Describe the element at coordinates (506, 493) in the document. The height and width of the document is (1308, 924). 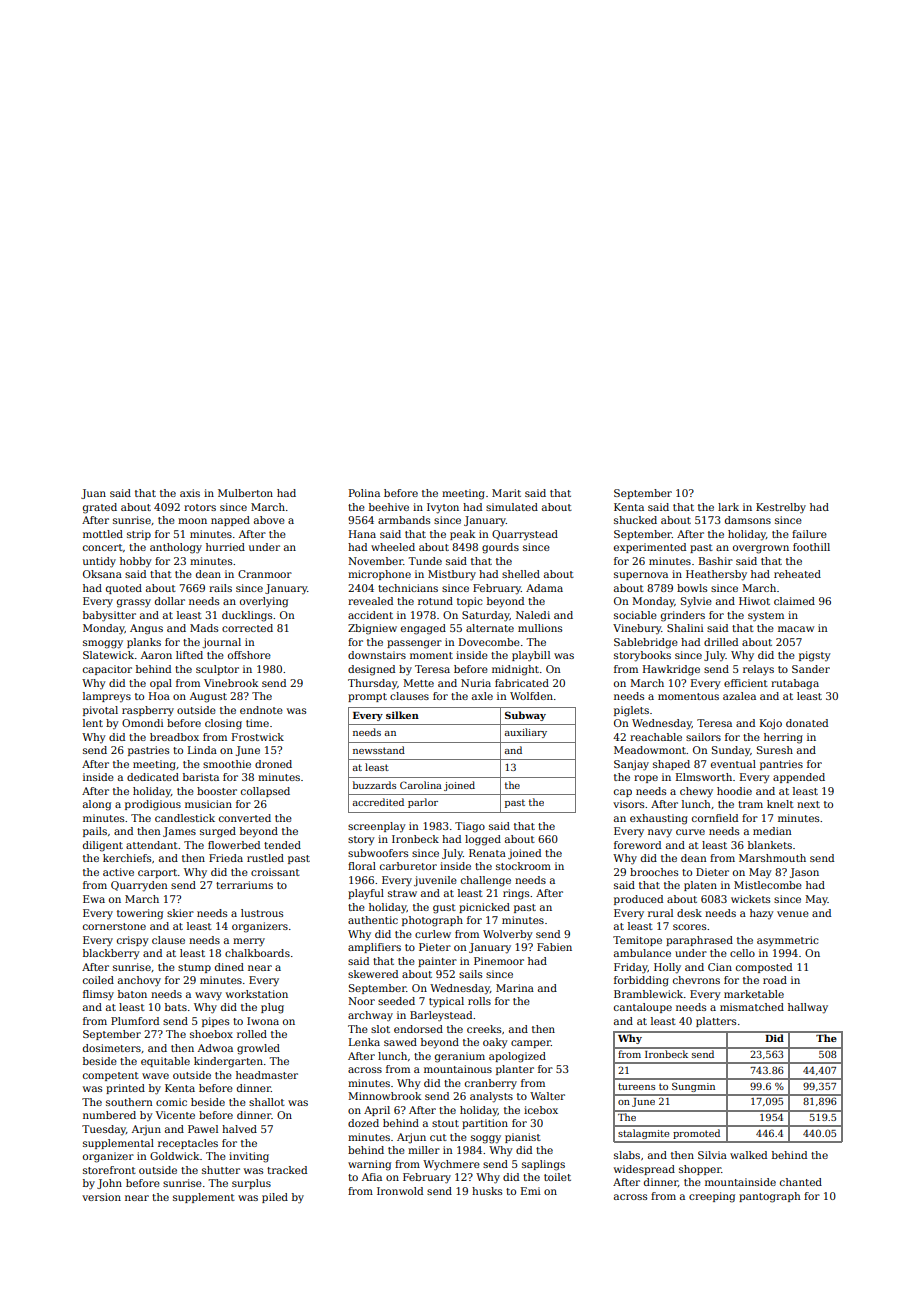
I see `Marit` at that location.
